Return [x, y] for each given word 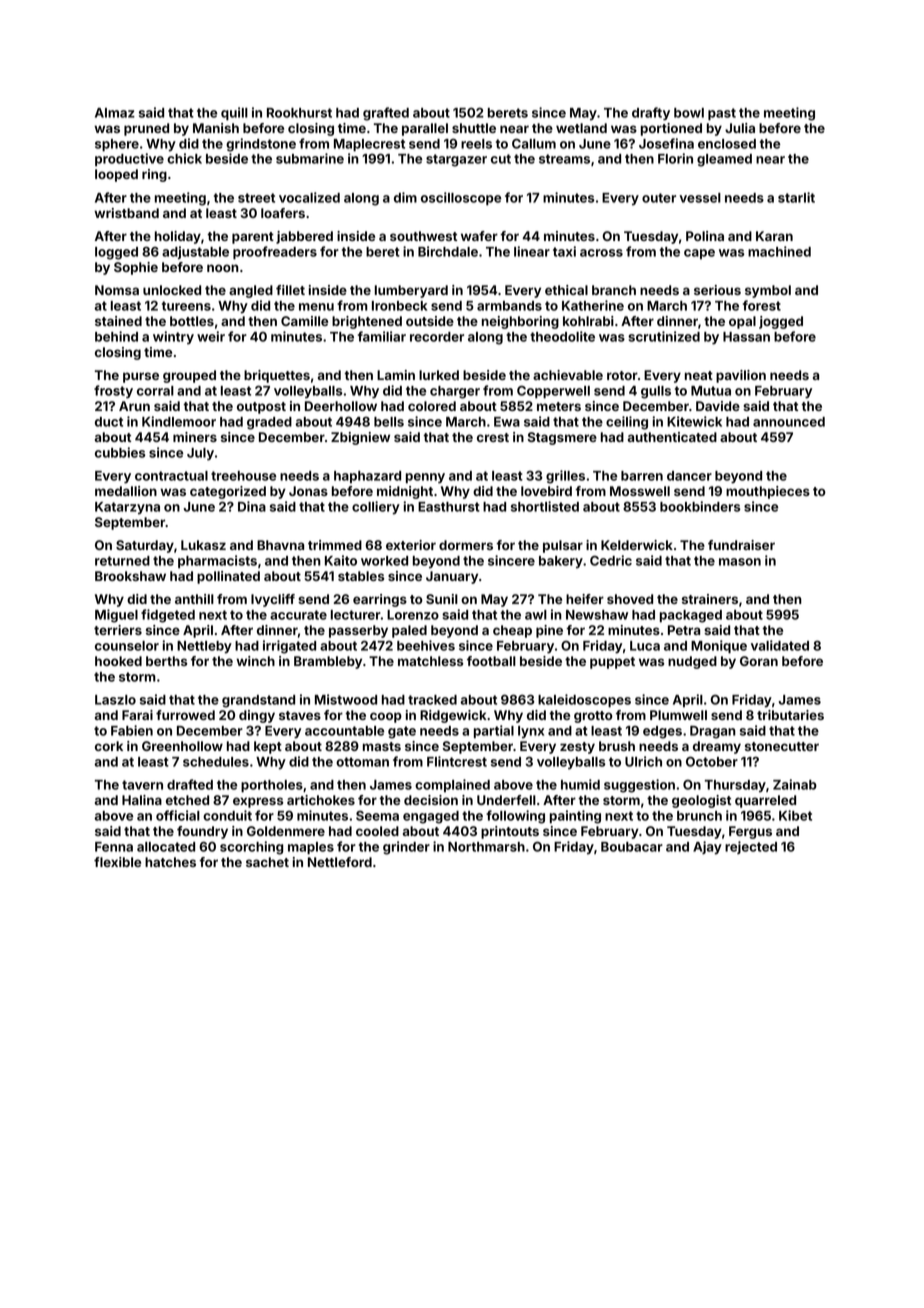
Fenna [114, 847]
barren [642, 476]
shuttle [474, 128]
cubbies [120, 452]
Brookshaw [130, 576]
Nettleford [340, 862]
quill [234, 114]
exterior [411, 545]
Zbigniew [360, 438]
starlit [796, 197]
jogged [781, 322]
